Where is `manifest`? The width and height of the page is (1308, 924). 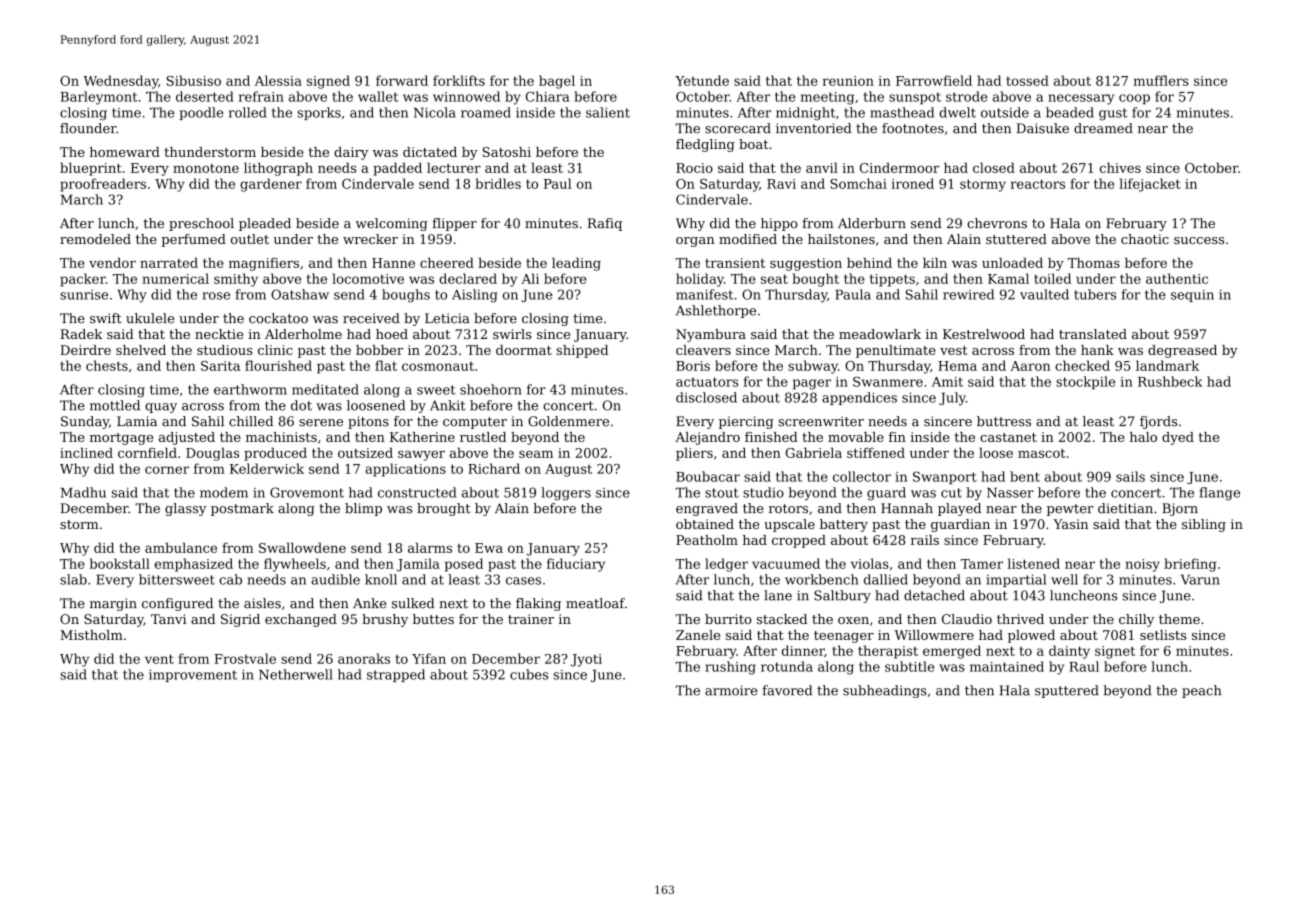 manifest is located at coordinates (704, 294).
